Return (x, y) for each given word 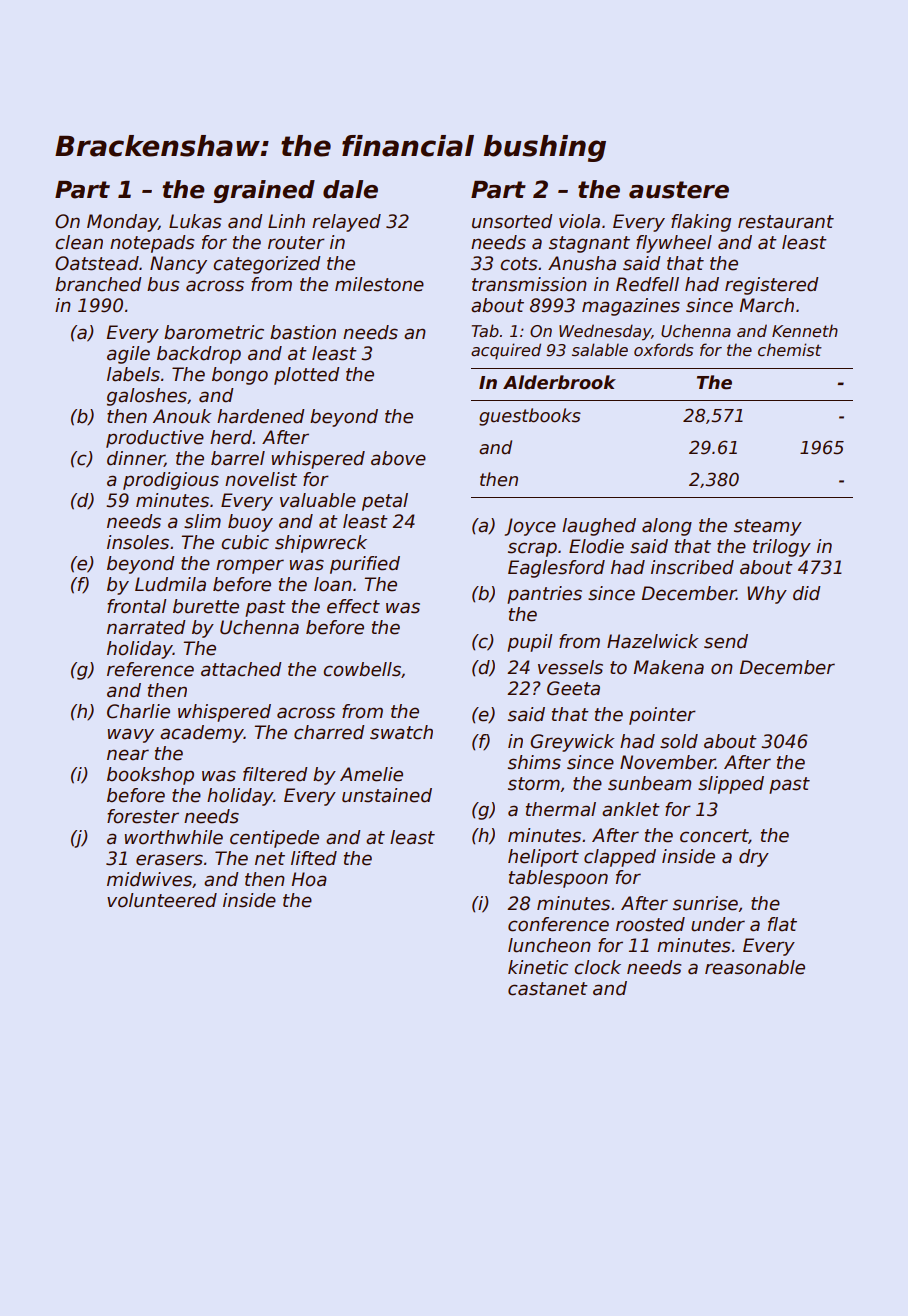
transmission (529, 284)
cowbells (362, 669)
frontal (136, 606)
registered (771, 286)
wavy (131, 735)
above (398, 458)
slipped (731, 785)
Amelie (371, 774)
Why (767, 595)
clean (79, 242)
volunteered (162, 900)
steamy (768, 527)
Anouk (182, 416)
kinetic (538, 967)
